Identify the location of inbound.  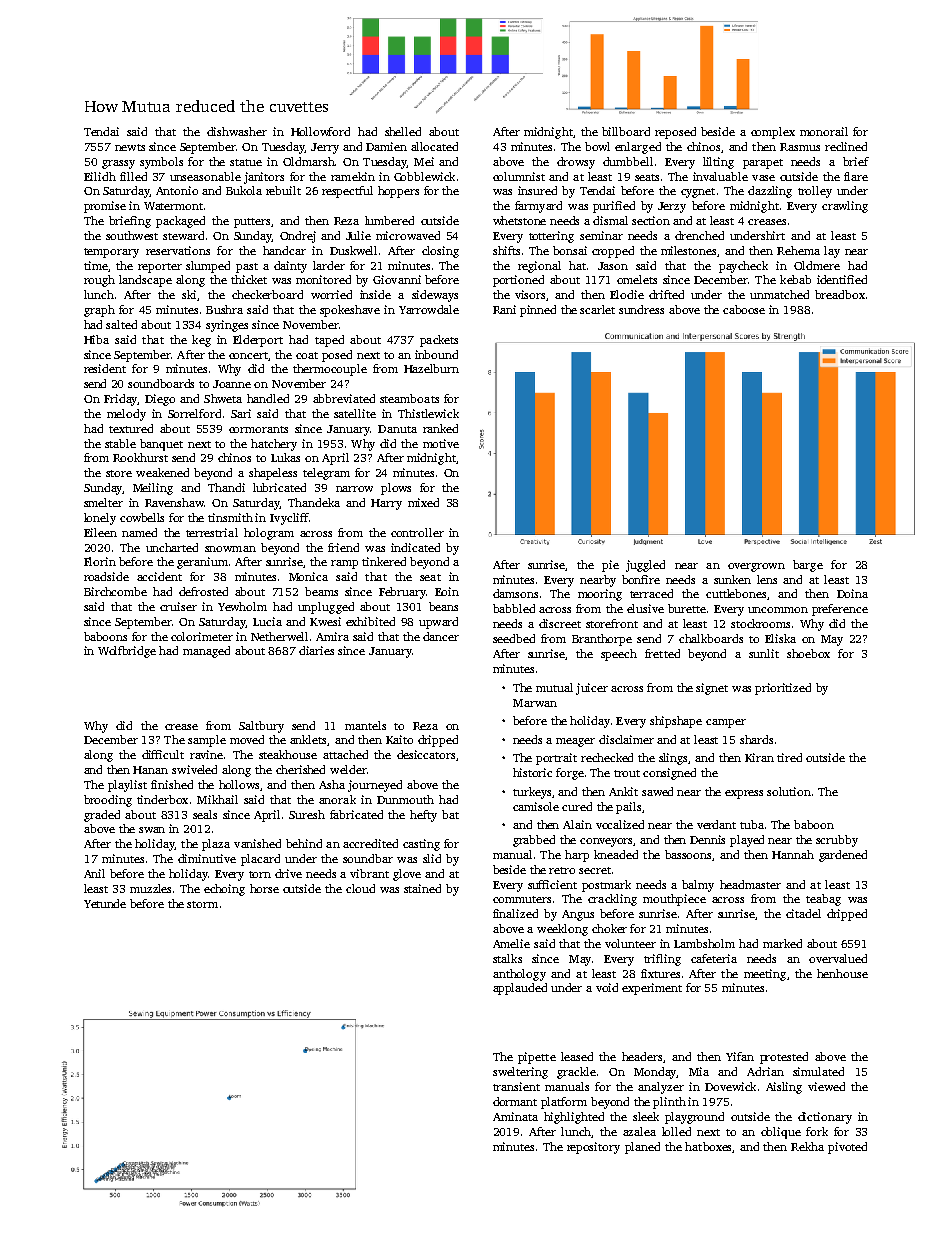
(436, 354).
